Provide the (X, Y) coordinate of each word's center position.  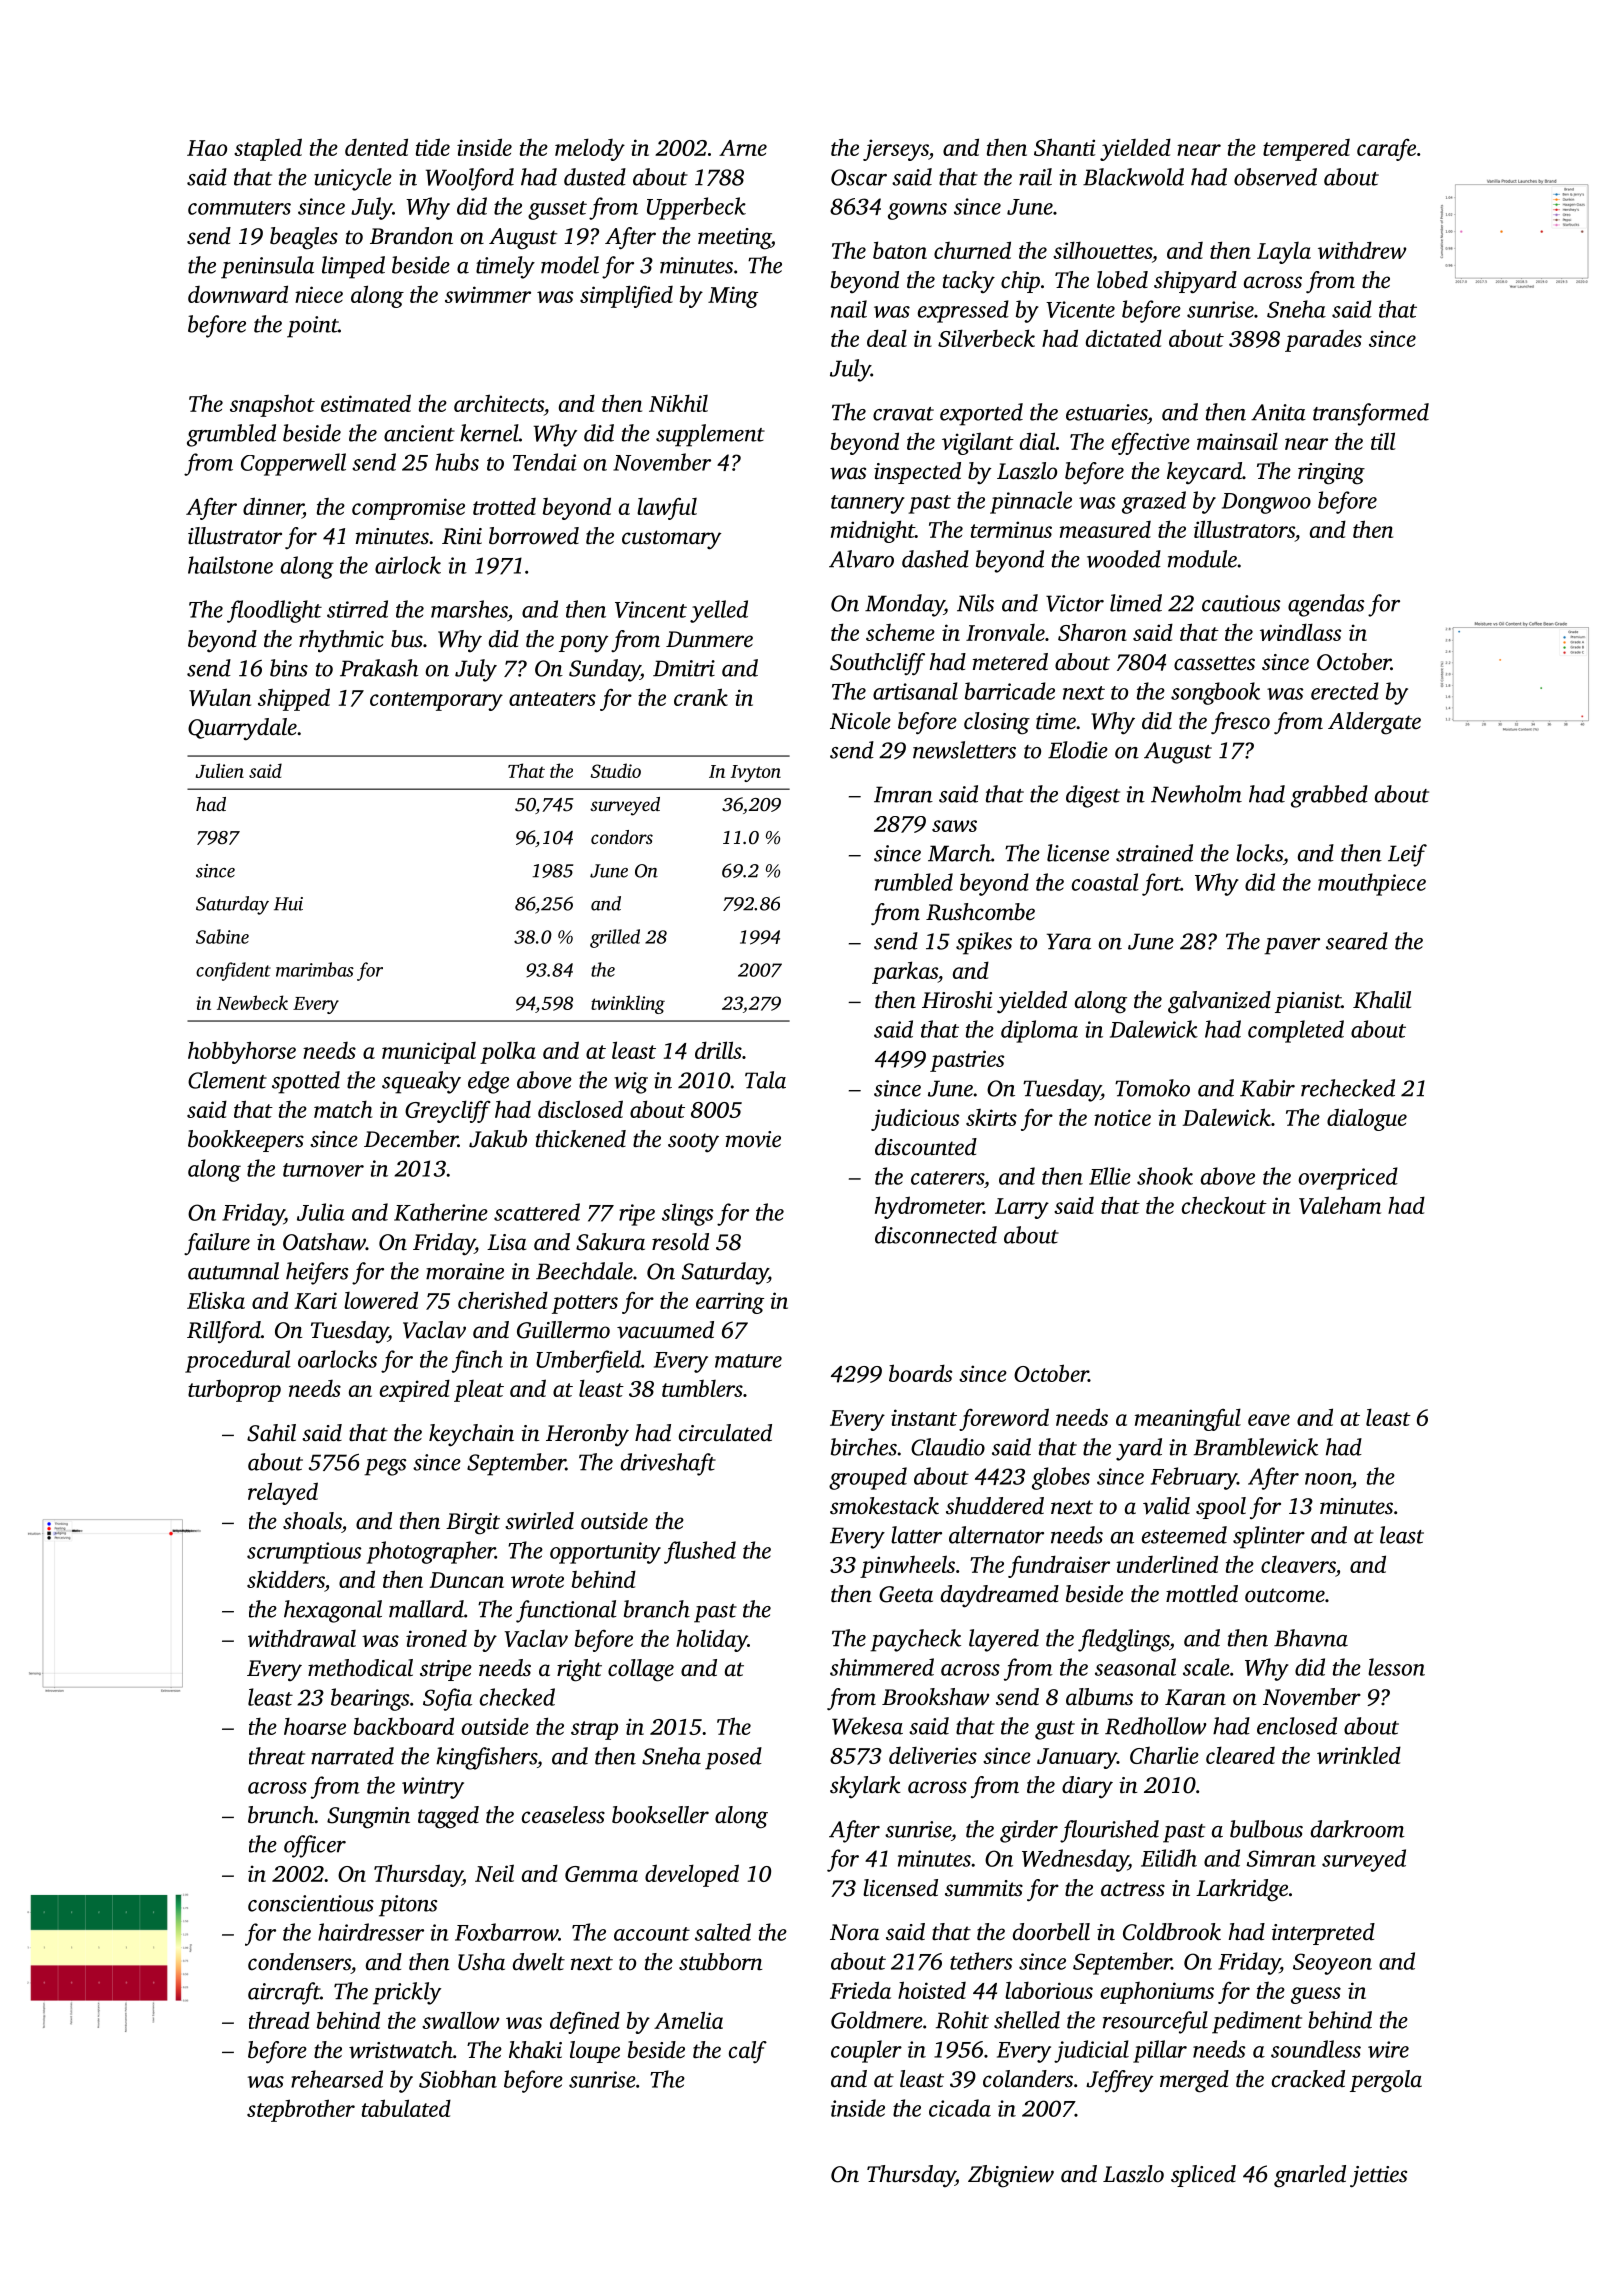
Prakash (379, 668)
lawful (667, 508)
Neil (494, 1873)
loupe (595, 2052)
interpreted (1323, 1934)
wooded (1124, 559)
